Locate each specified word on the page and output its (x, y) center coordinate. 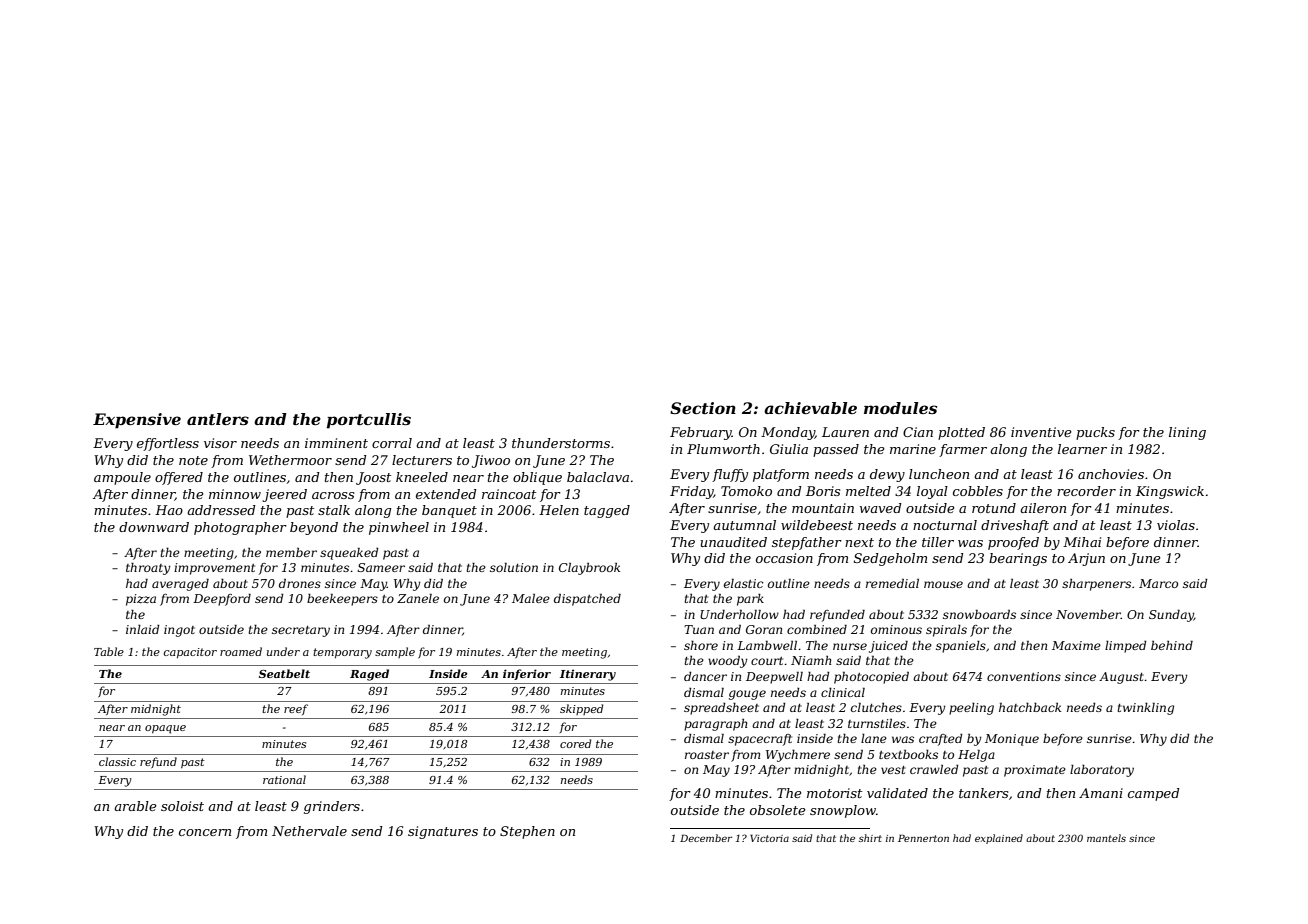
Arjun (1086, 559)
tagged (607, 511)
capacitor (190, 653)
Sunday (1171, 616)
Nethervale (309, 831)
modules (900, 408)
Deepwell (774, 678)
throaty (148, 569)
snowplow (843, 811)
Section (703, 408)
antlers (218, 419)
